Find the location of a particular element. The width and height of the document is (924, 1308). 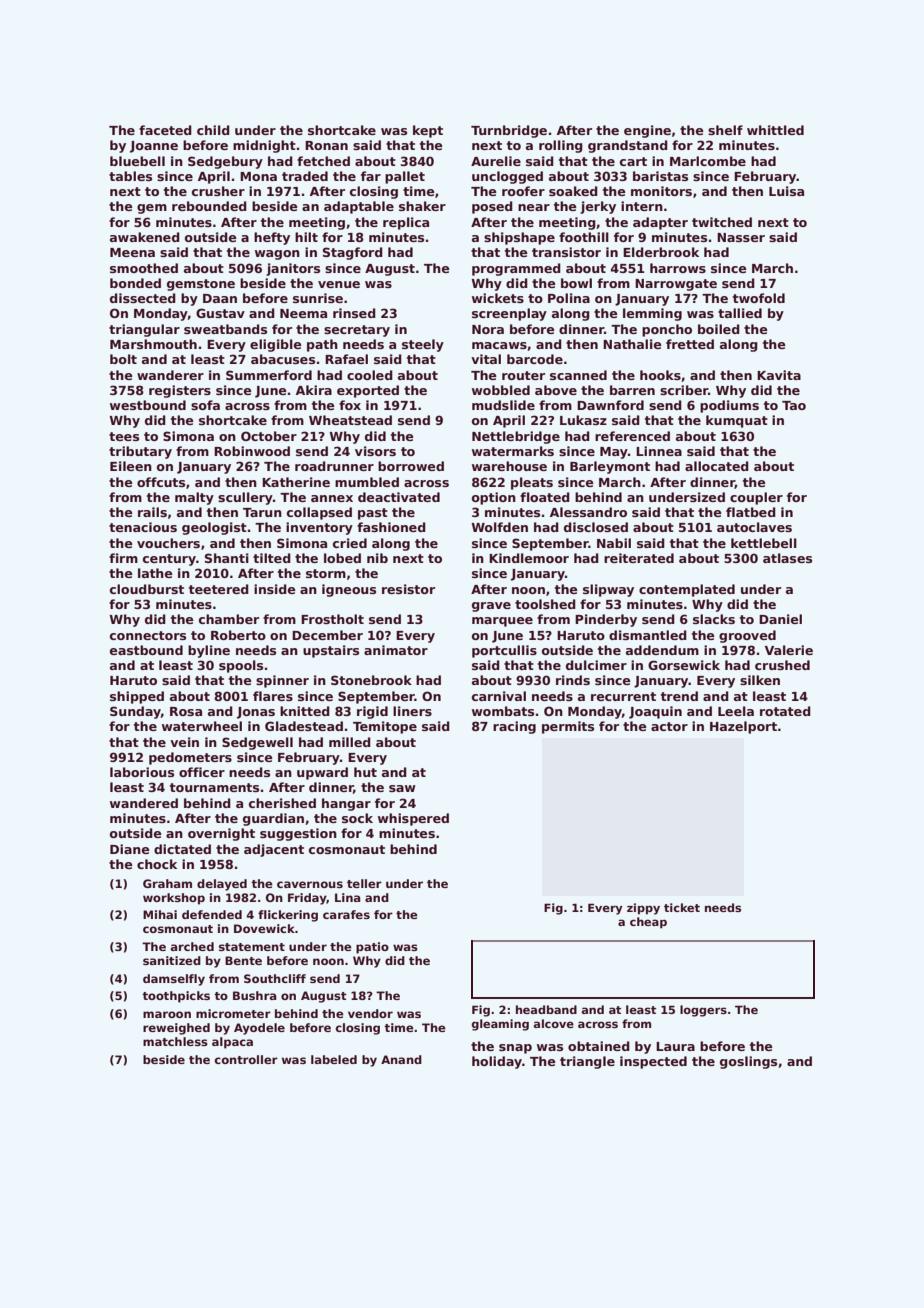

kettlebell is located at coordinates (764, 543).
